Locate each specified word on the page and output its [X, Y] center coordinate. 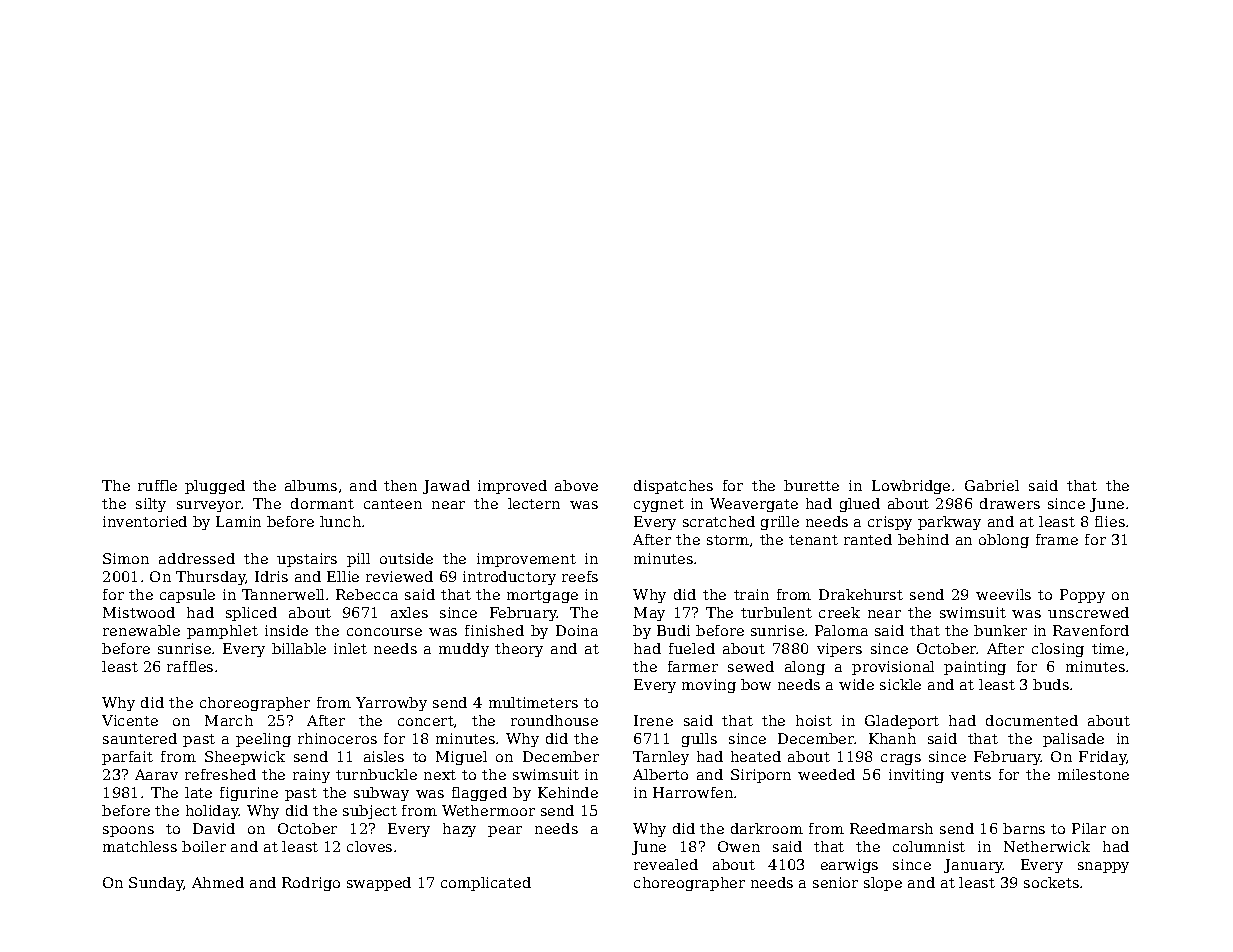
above [576, 485]
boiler [204, 846]
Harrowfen [693, 792]
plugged [215, 487]
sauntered [140, 738]
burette [811, 485]
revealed [666, 864]
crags [901, 759]
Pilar [1089, 828]
